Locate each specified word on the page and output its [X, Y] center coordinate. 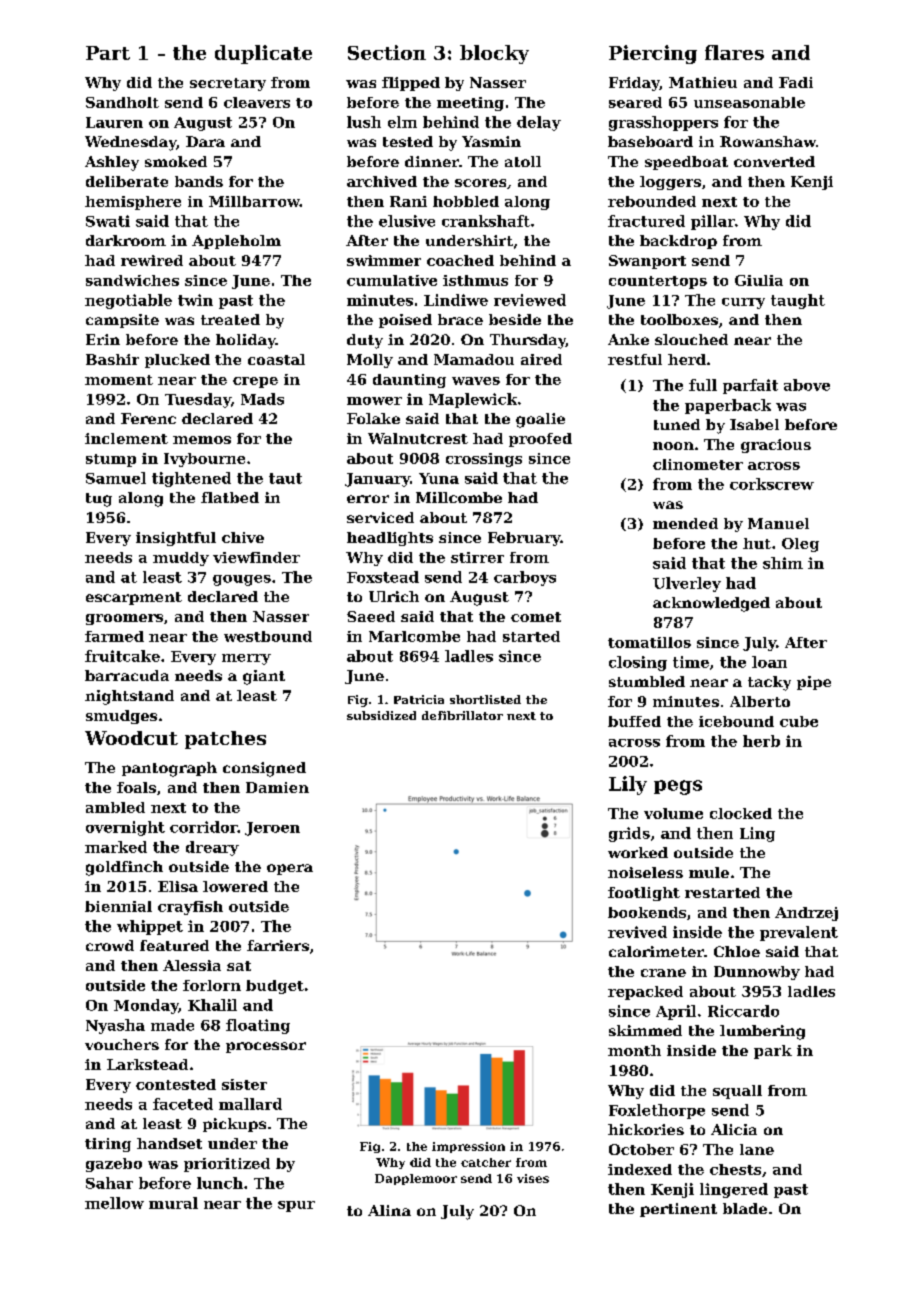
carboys [525, 578]
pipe [814, 683]
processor [266, 1047]
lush [364, 122]
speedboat [686, 163]
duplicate [263, 54]
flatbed [230, 497]
